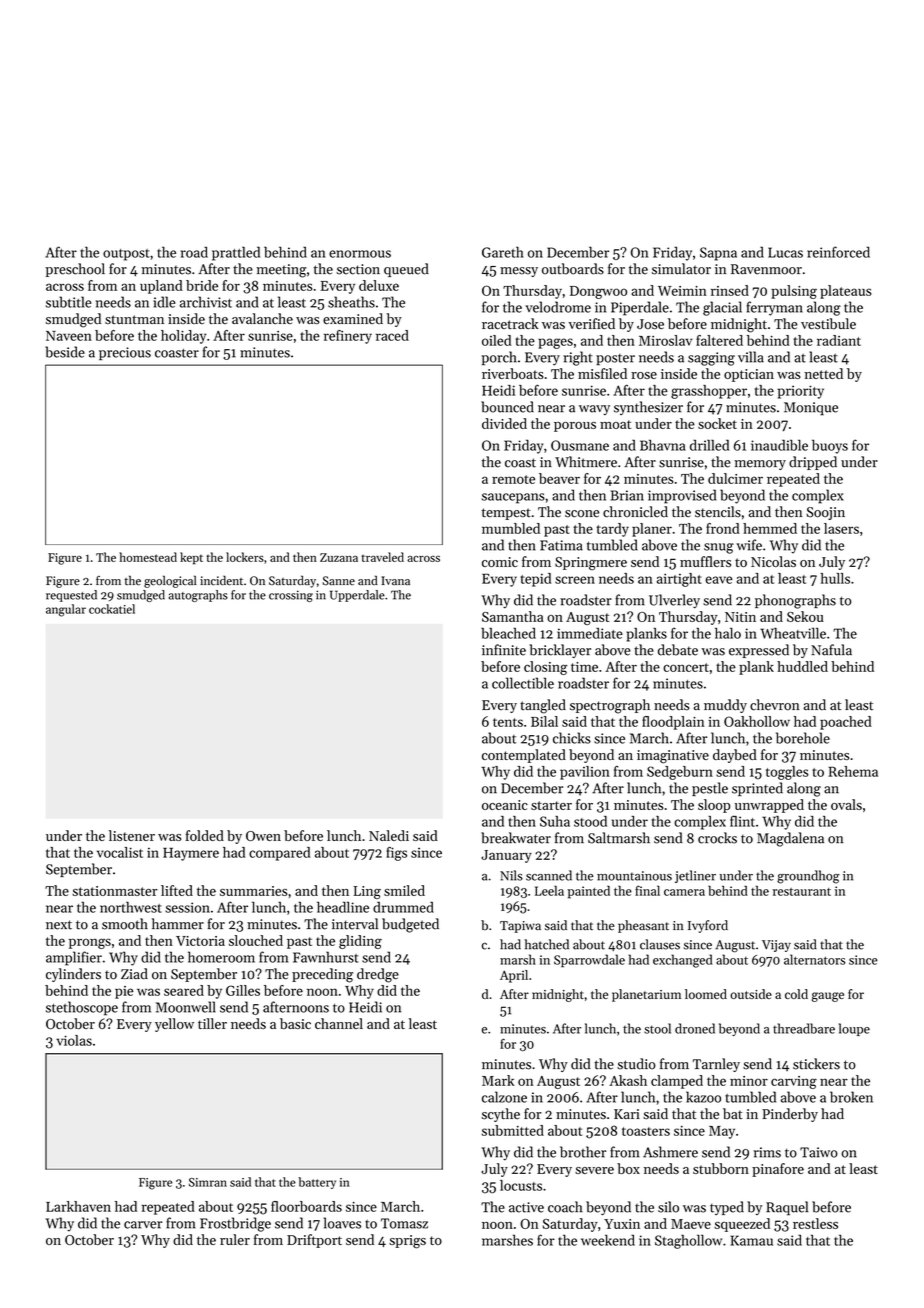 The height and width of the screenshot is (1308, 924). Describe the element at coordinates (143, 1225) in the screenshot. I see `carver` at that location.
